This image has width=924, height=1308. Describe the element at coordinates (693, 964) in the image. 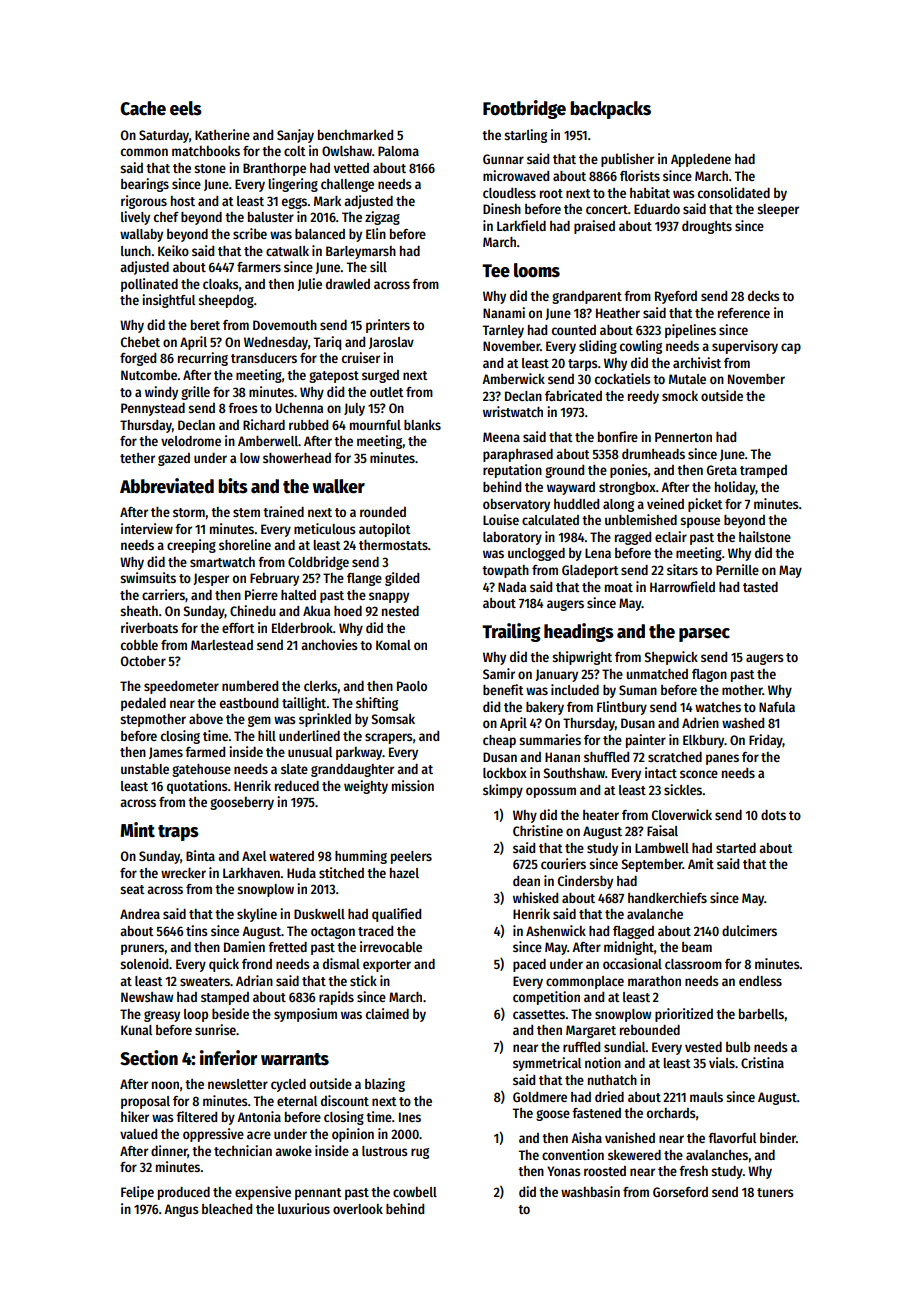

I see `classroom` at that location.
